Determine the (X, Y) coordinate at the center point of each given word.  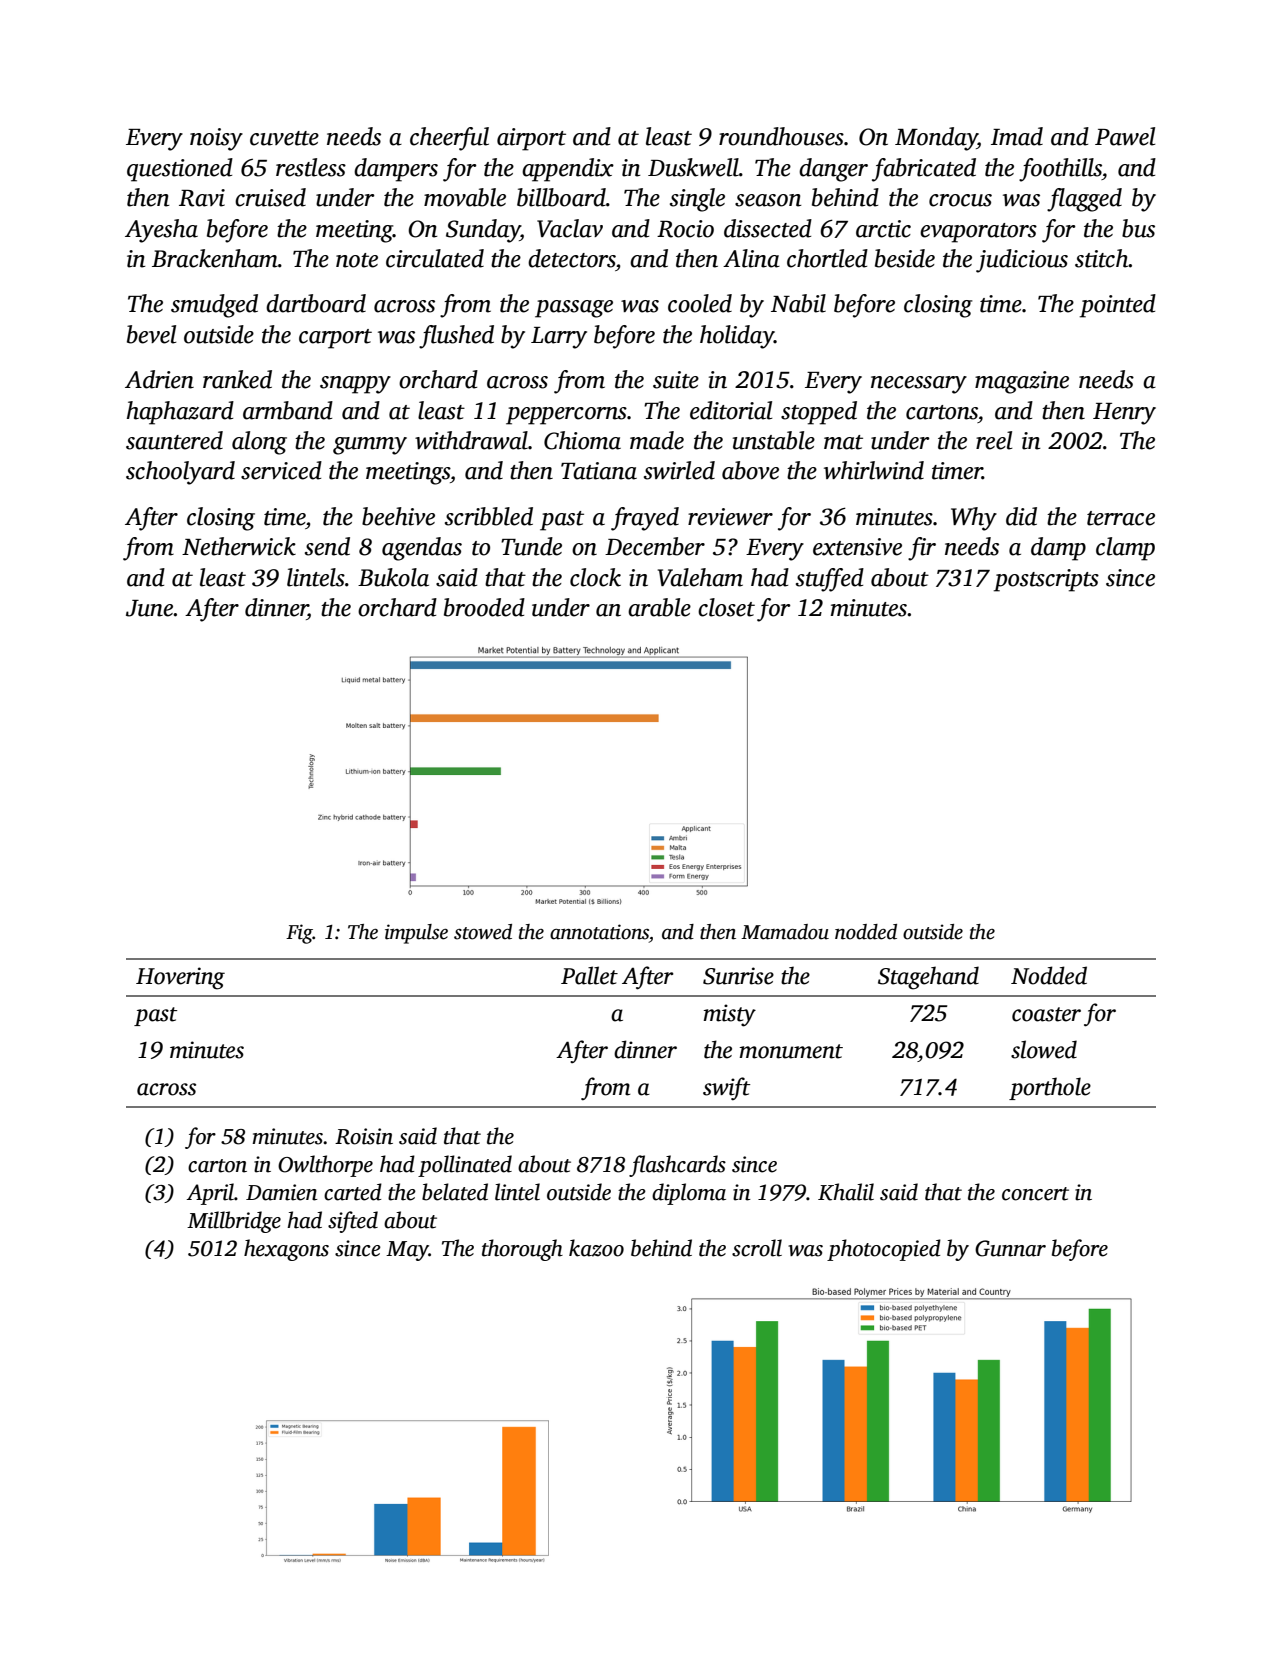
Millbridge (234, 1222)
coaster (1046, 1014)
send (327, 546)
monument (791, 1051)
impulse (416, 934)
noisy (216, 139)
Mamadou (785, 932)
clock (595, 577)
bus (1138, 228)
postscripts (1046, 580)
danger (833, 170)
